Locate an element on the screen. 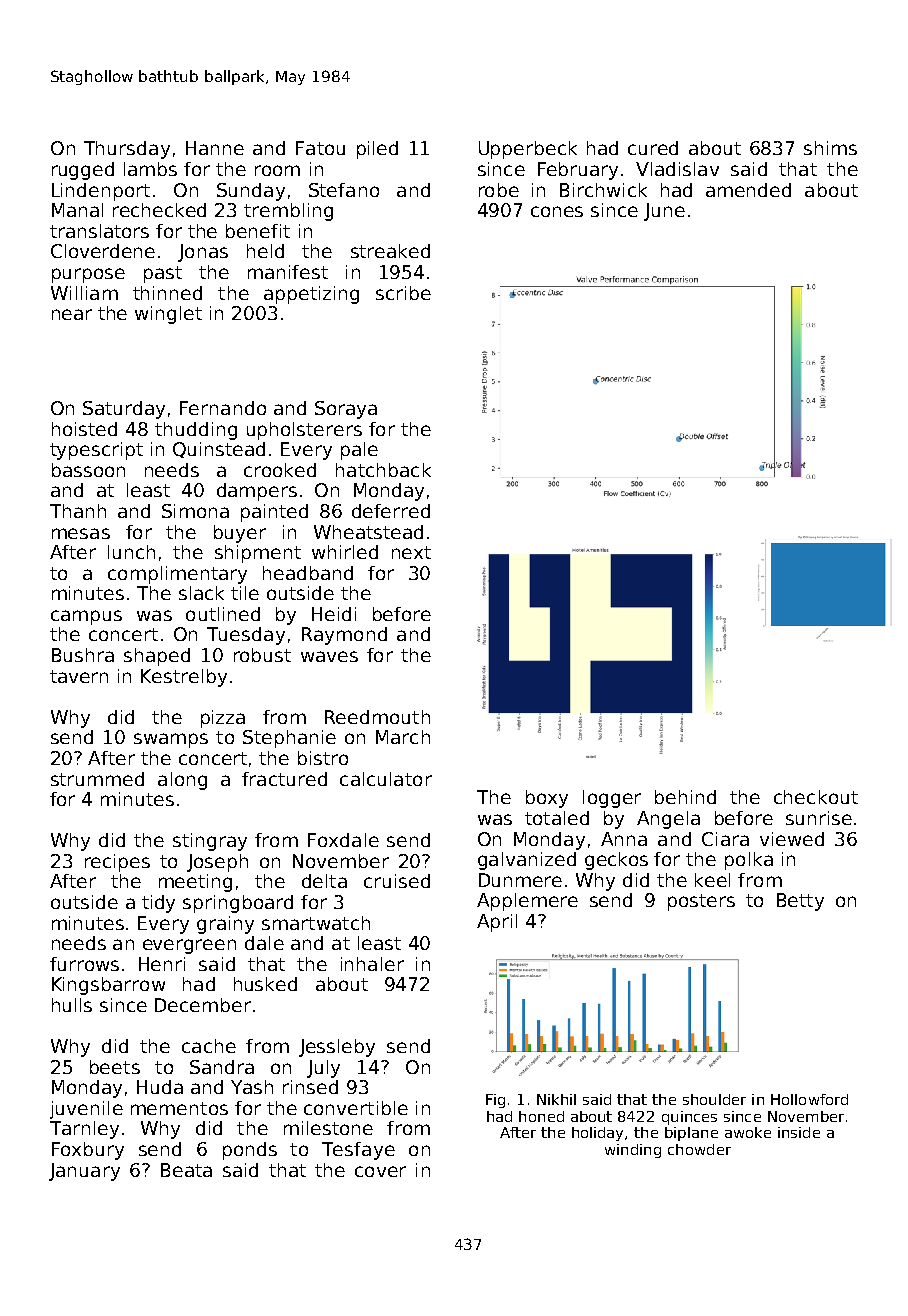  amended is located at coordinates (748, 190).
